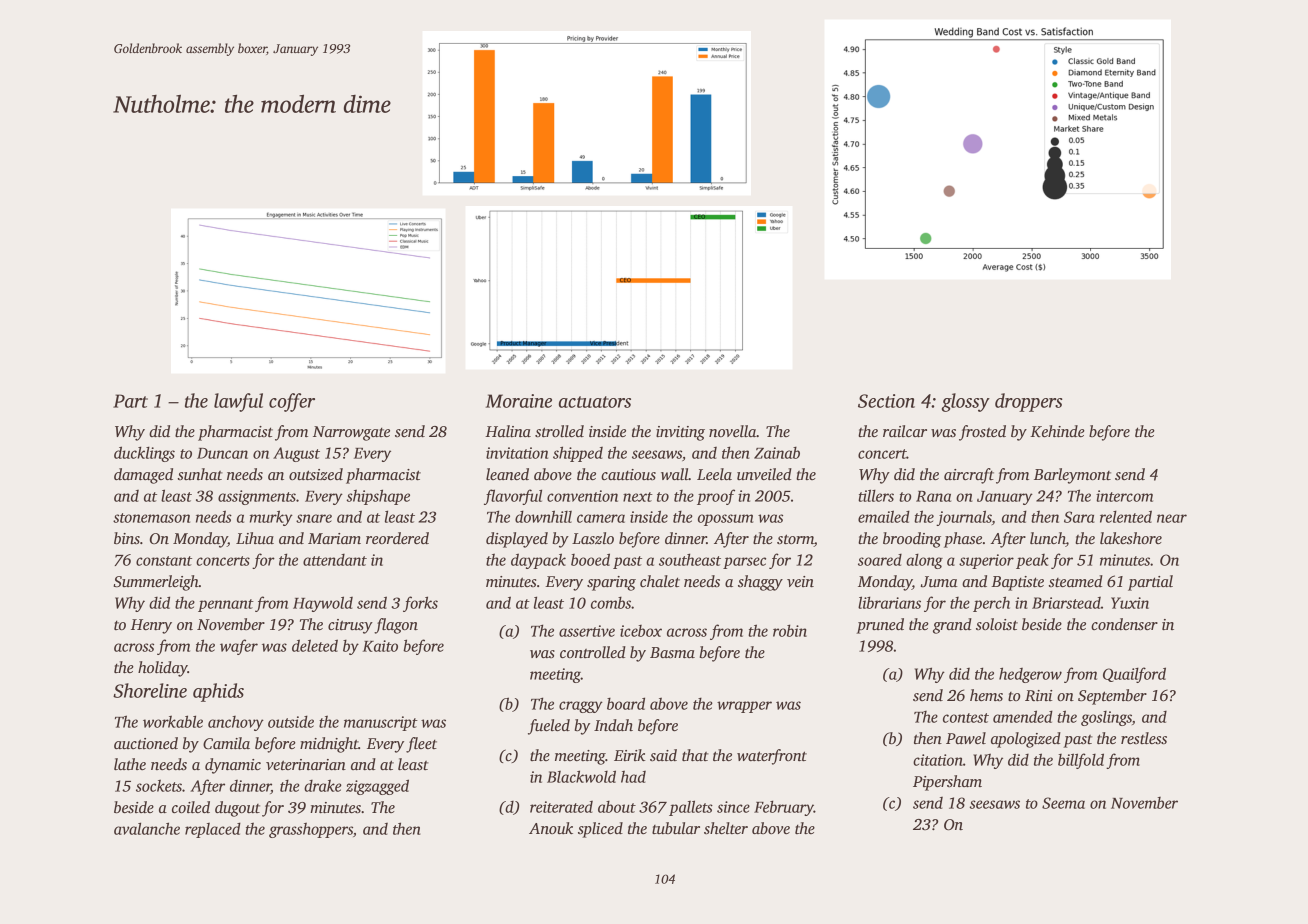  Describe the element at coordinates (1131, 538) in the screenshot. I see `lakeshore` at that location.
